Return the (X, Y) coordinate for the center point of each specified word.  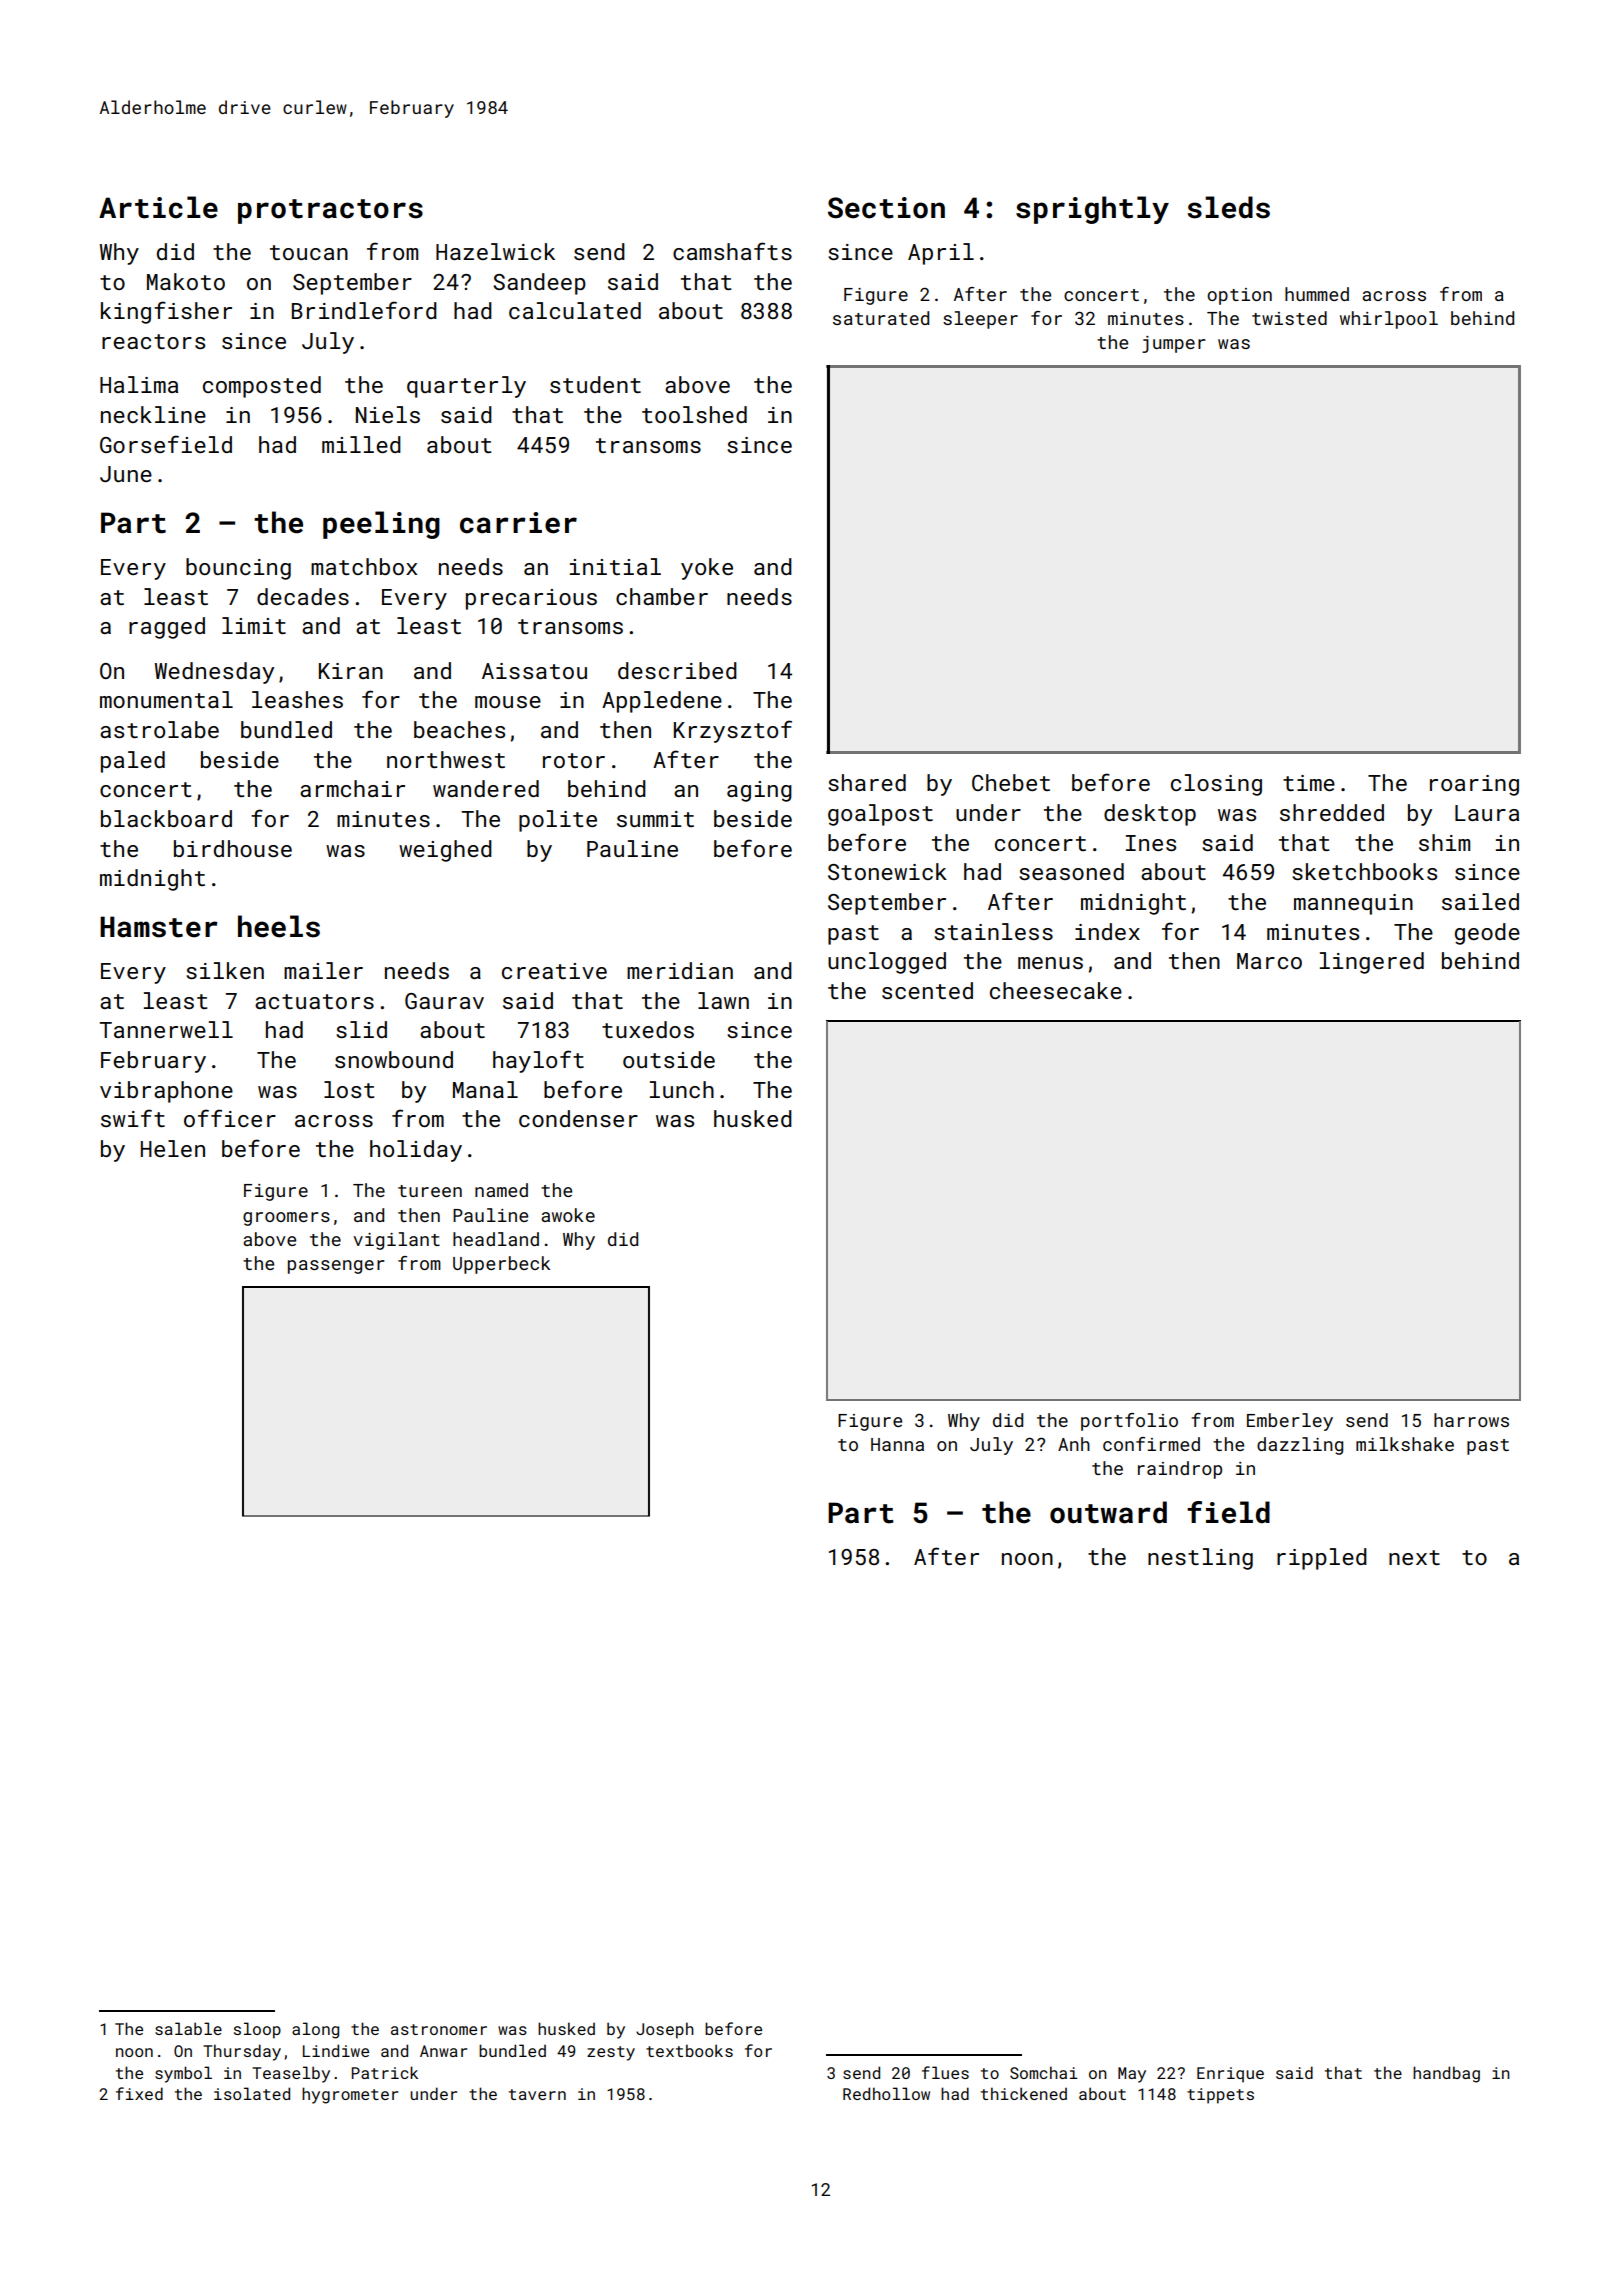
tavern (537, 2094)
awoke (568, 1215)
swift (133, 1118)
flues (945, 2072)
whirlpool (1389, 320)
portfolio (1129, 1422)
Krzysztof (733, 731)
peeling (381, 525)
